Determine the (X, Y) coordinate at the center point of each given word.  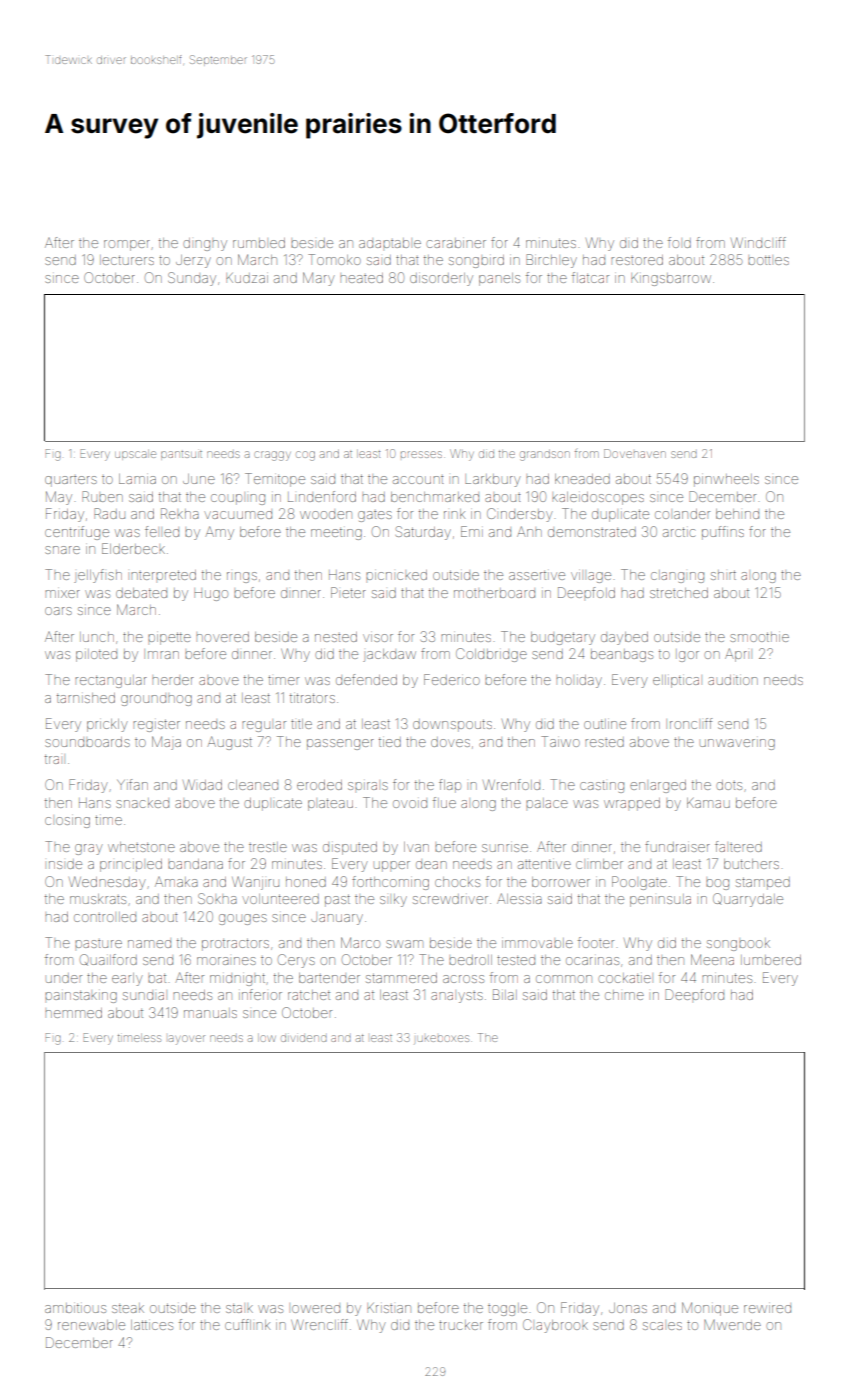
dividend (304, 1038)
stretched (679, 593)
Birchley (551, 261)
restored (637, 260)
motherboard (494, 593)
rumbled (259, 243)
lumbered (771, 960)
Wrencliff (319, 1324)
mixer (62, 594)
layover (187, 1040)
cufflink (247, 1324)
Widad (202, 784)
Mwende (732, 1325)
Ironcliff (689, 723)
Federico (452, 679)
